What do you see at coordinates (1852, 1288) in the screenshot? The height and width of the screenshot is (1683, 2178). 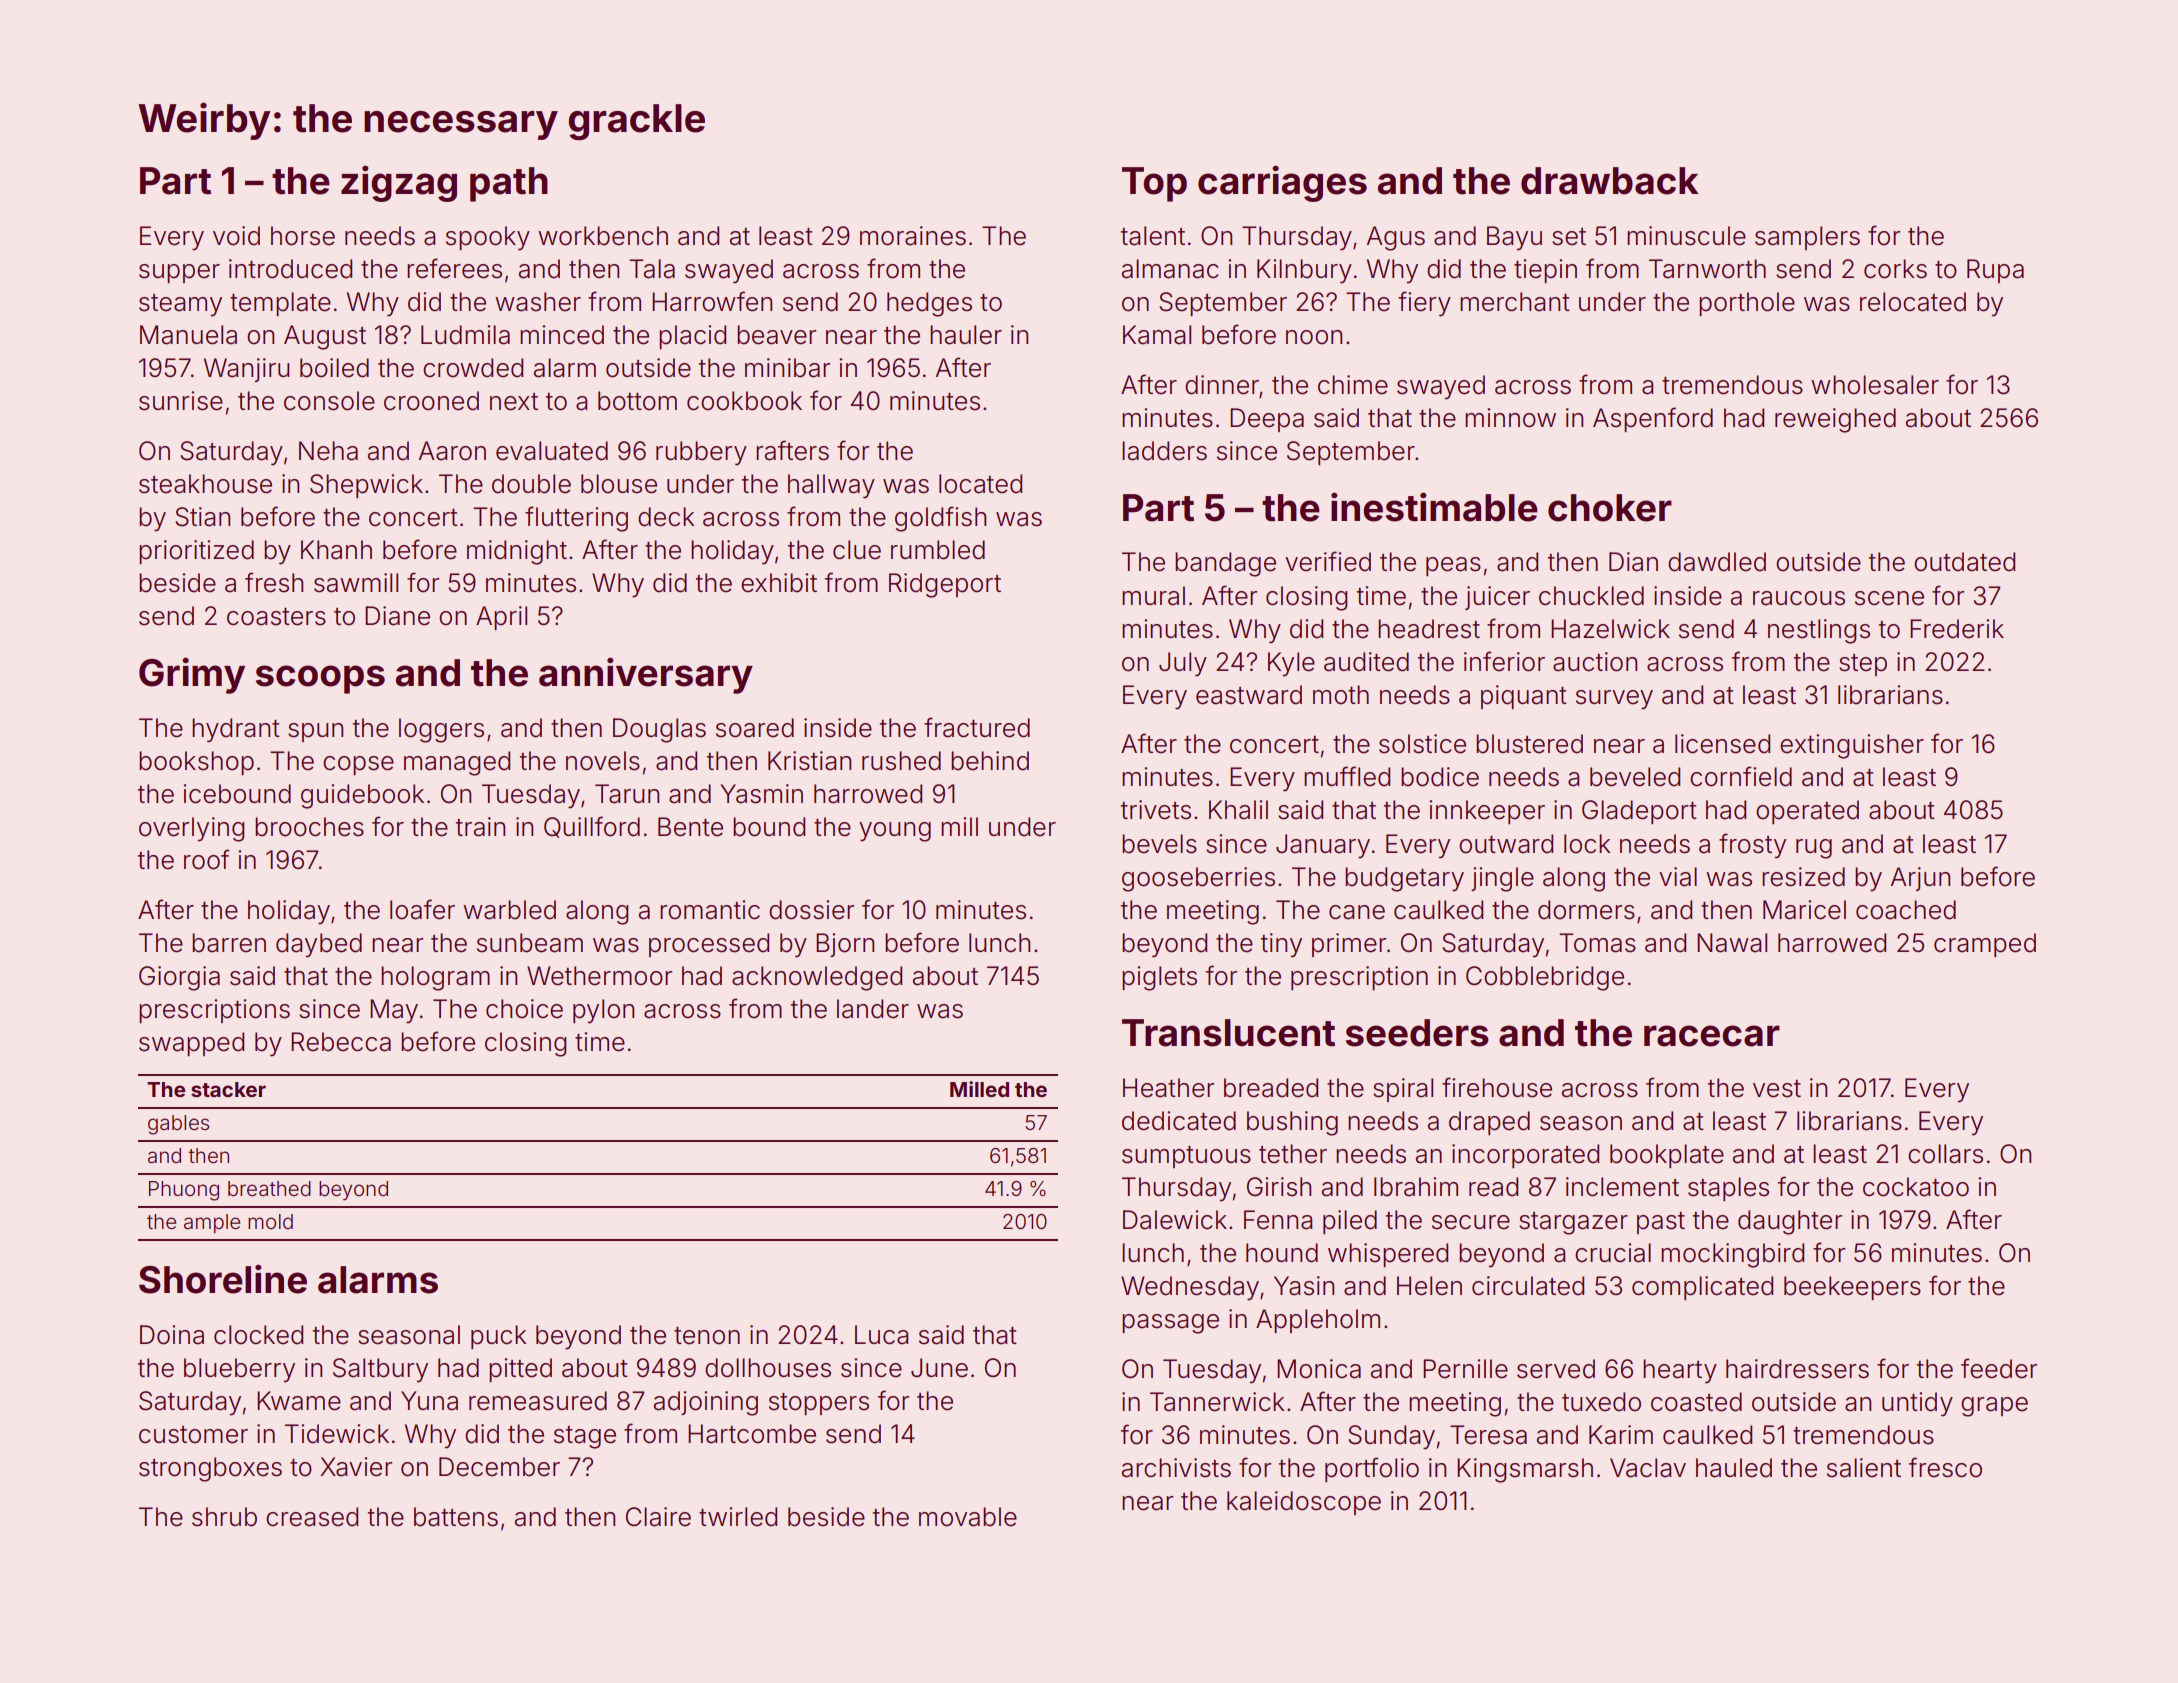 I see `beekeepers` at bounding box center [1852, 1288].
